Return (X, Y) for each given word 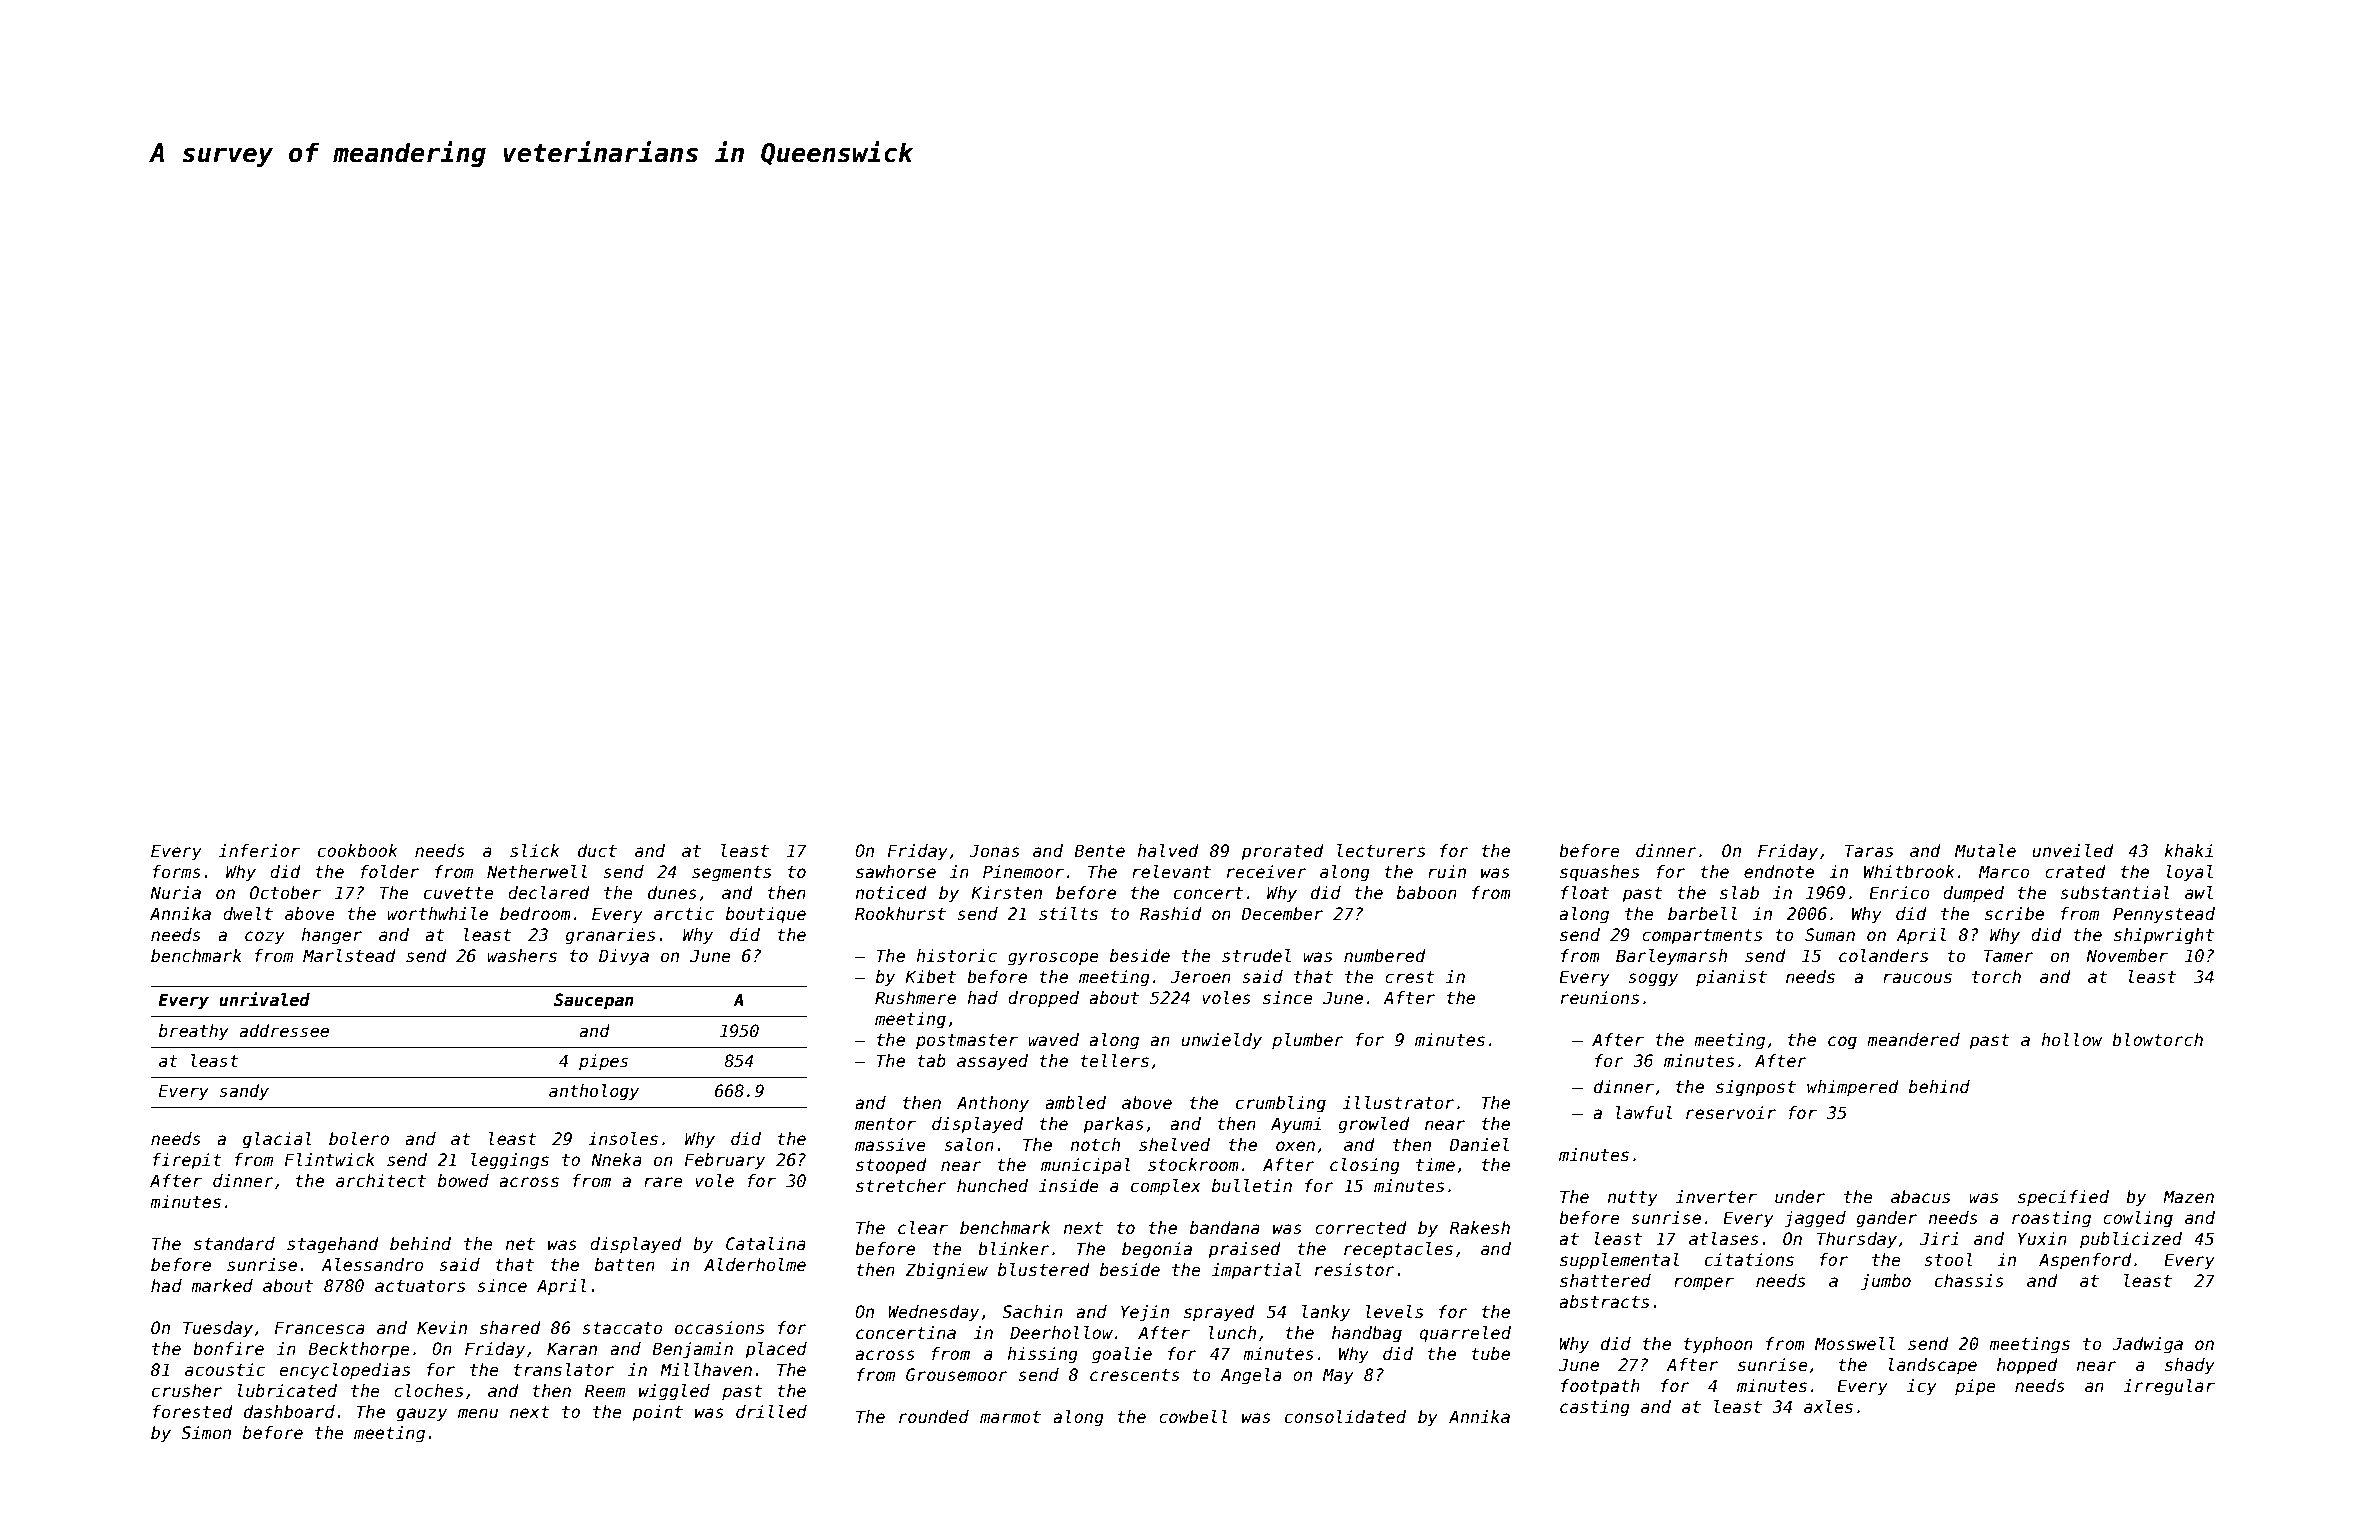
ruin (1447, 871)
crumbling (1281, 1104)
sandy (244, 1092)
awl (2199, 893)
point (657, 1413)
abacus (1920, 1197)
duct (597, 851)
